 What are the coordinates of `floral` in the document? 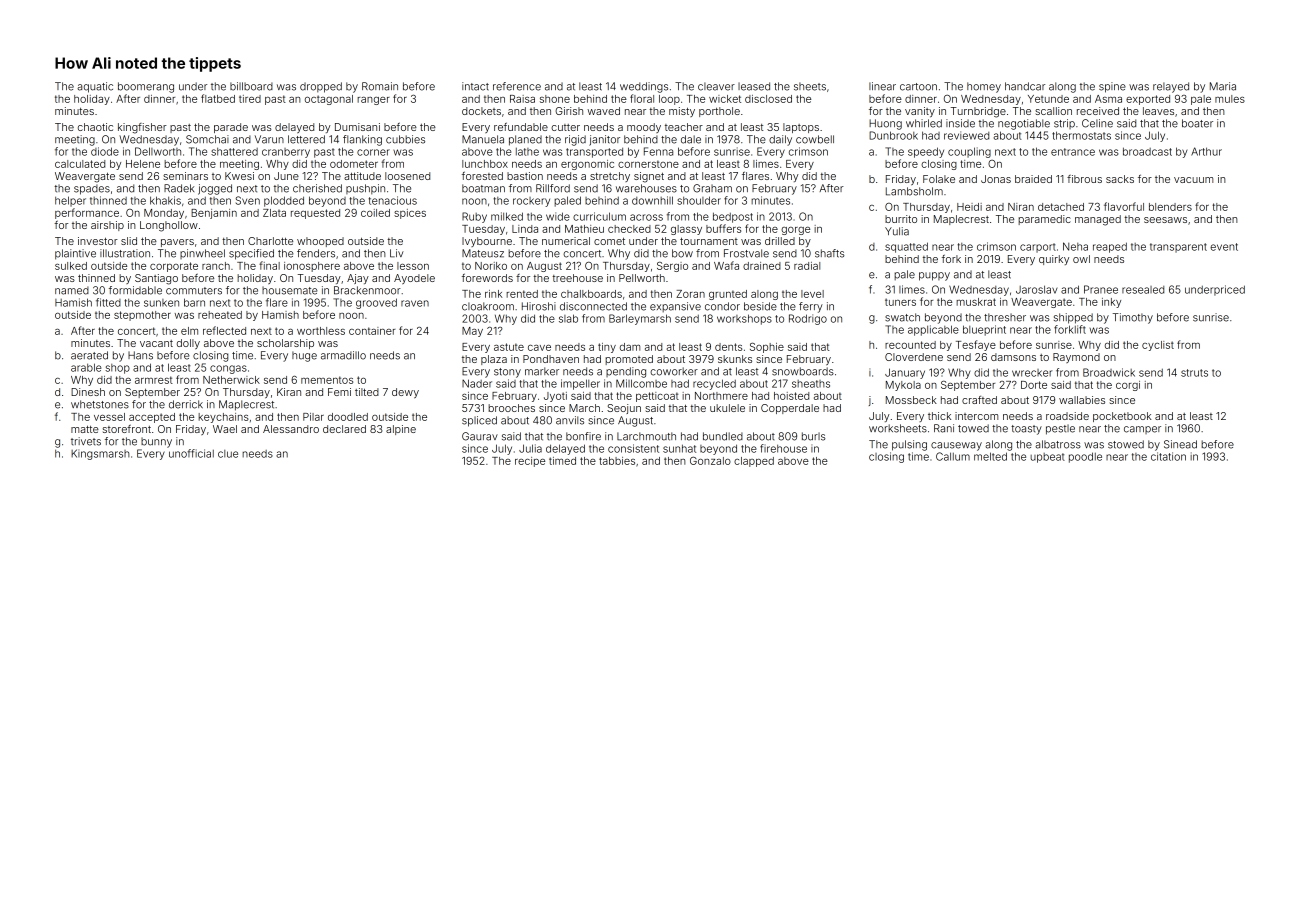 It's located at (642, 98).
